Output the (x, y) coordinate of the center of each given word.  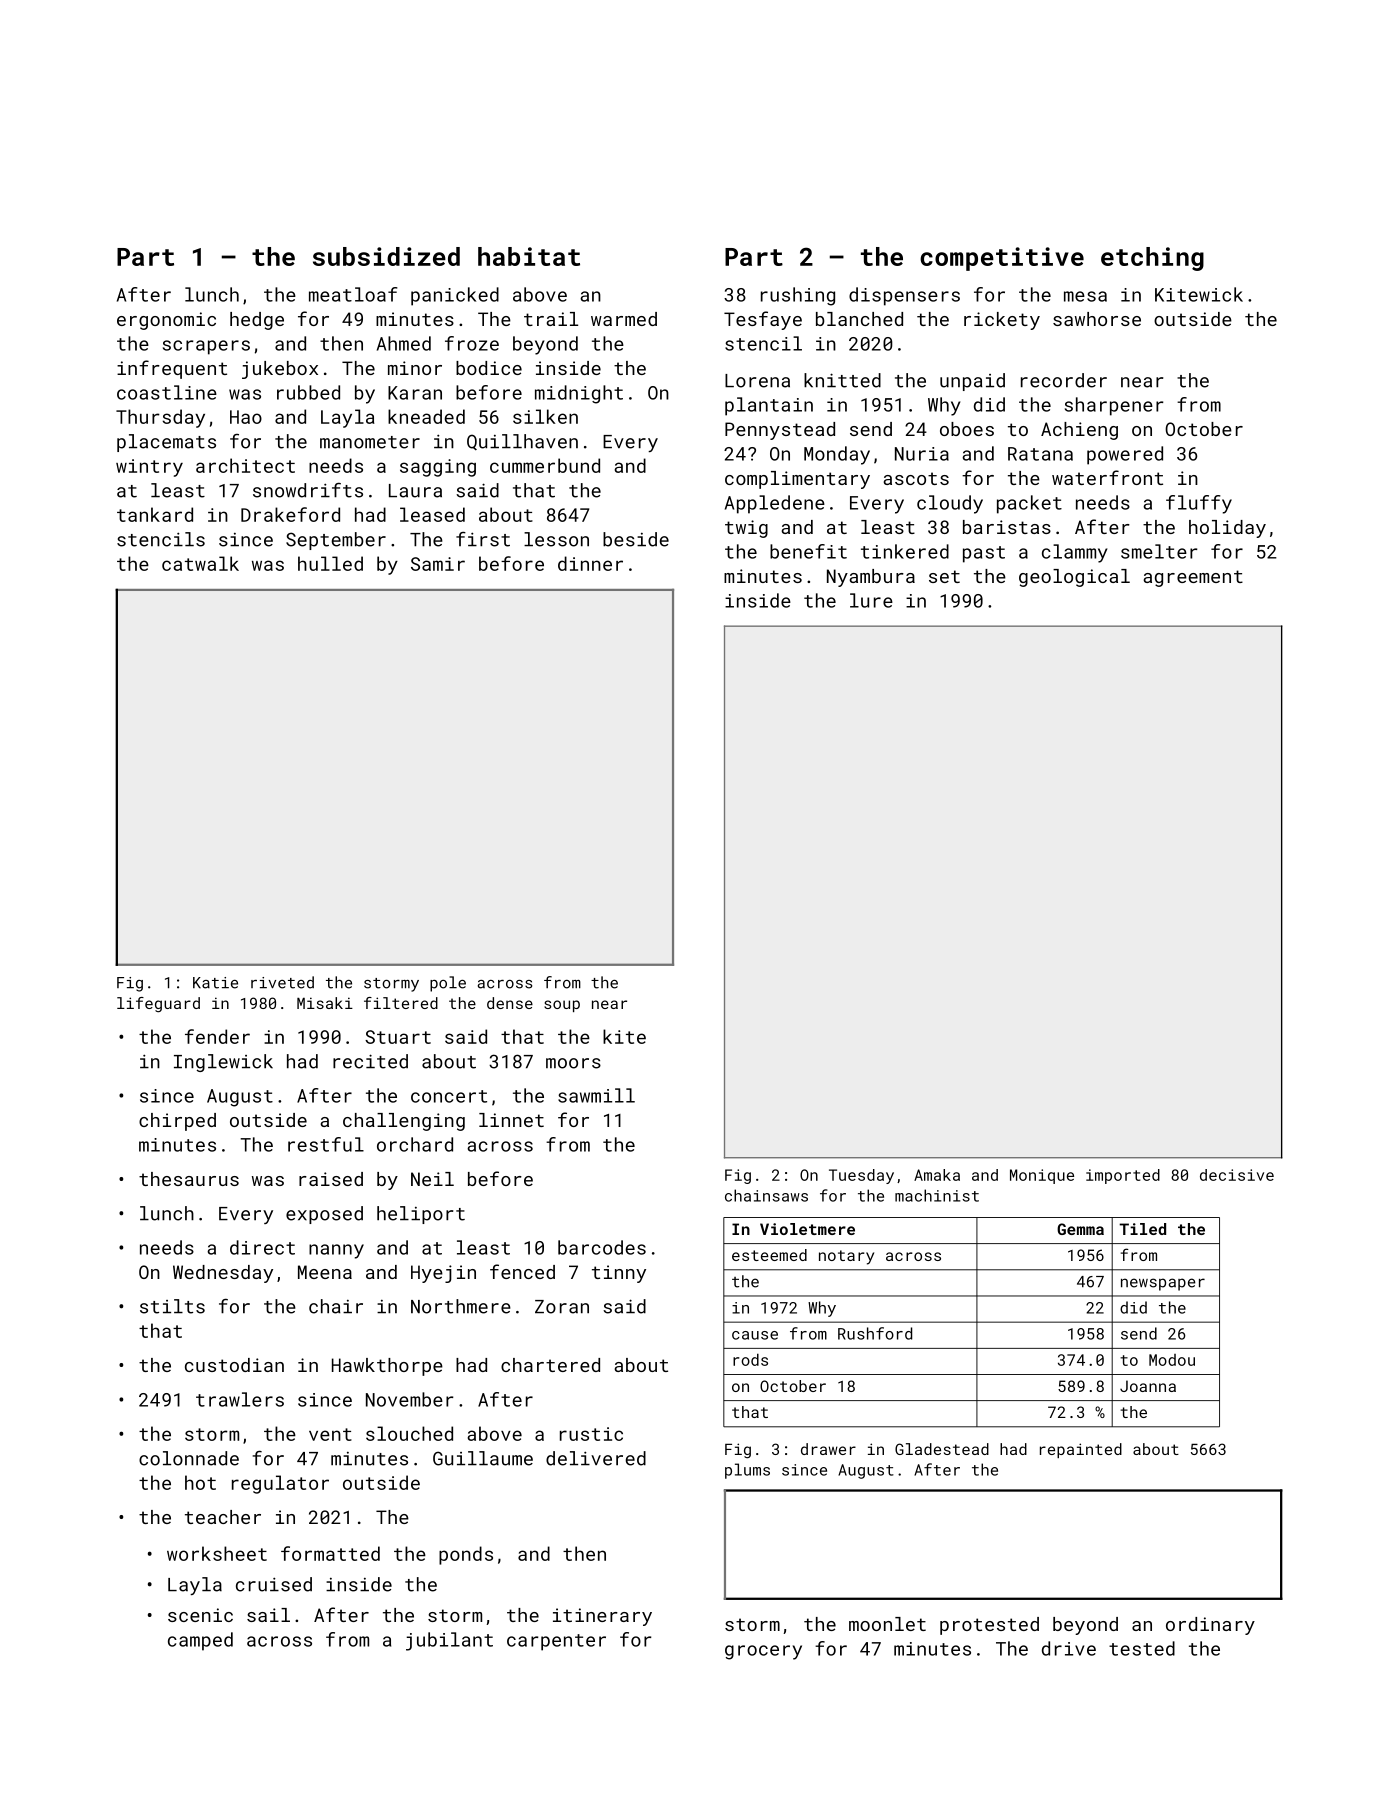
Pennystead (780, 431)
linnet (511, 1120)
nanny (336, 1251)
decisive (1237, 1175)
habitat (529, 256)
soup (562, 1006)
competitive (1002, 259)
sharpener (1114, 406)
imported (1123, 1176)
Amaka (937, 1175)
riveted (282, 982)
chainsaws (766, 1195)
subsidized (386, 256)
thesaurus (189, 1179)
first (483, 539)
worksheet (217, 1553)
